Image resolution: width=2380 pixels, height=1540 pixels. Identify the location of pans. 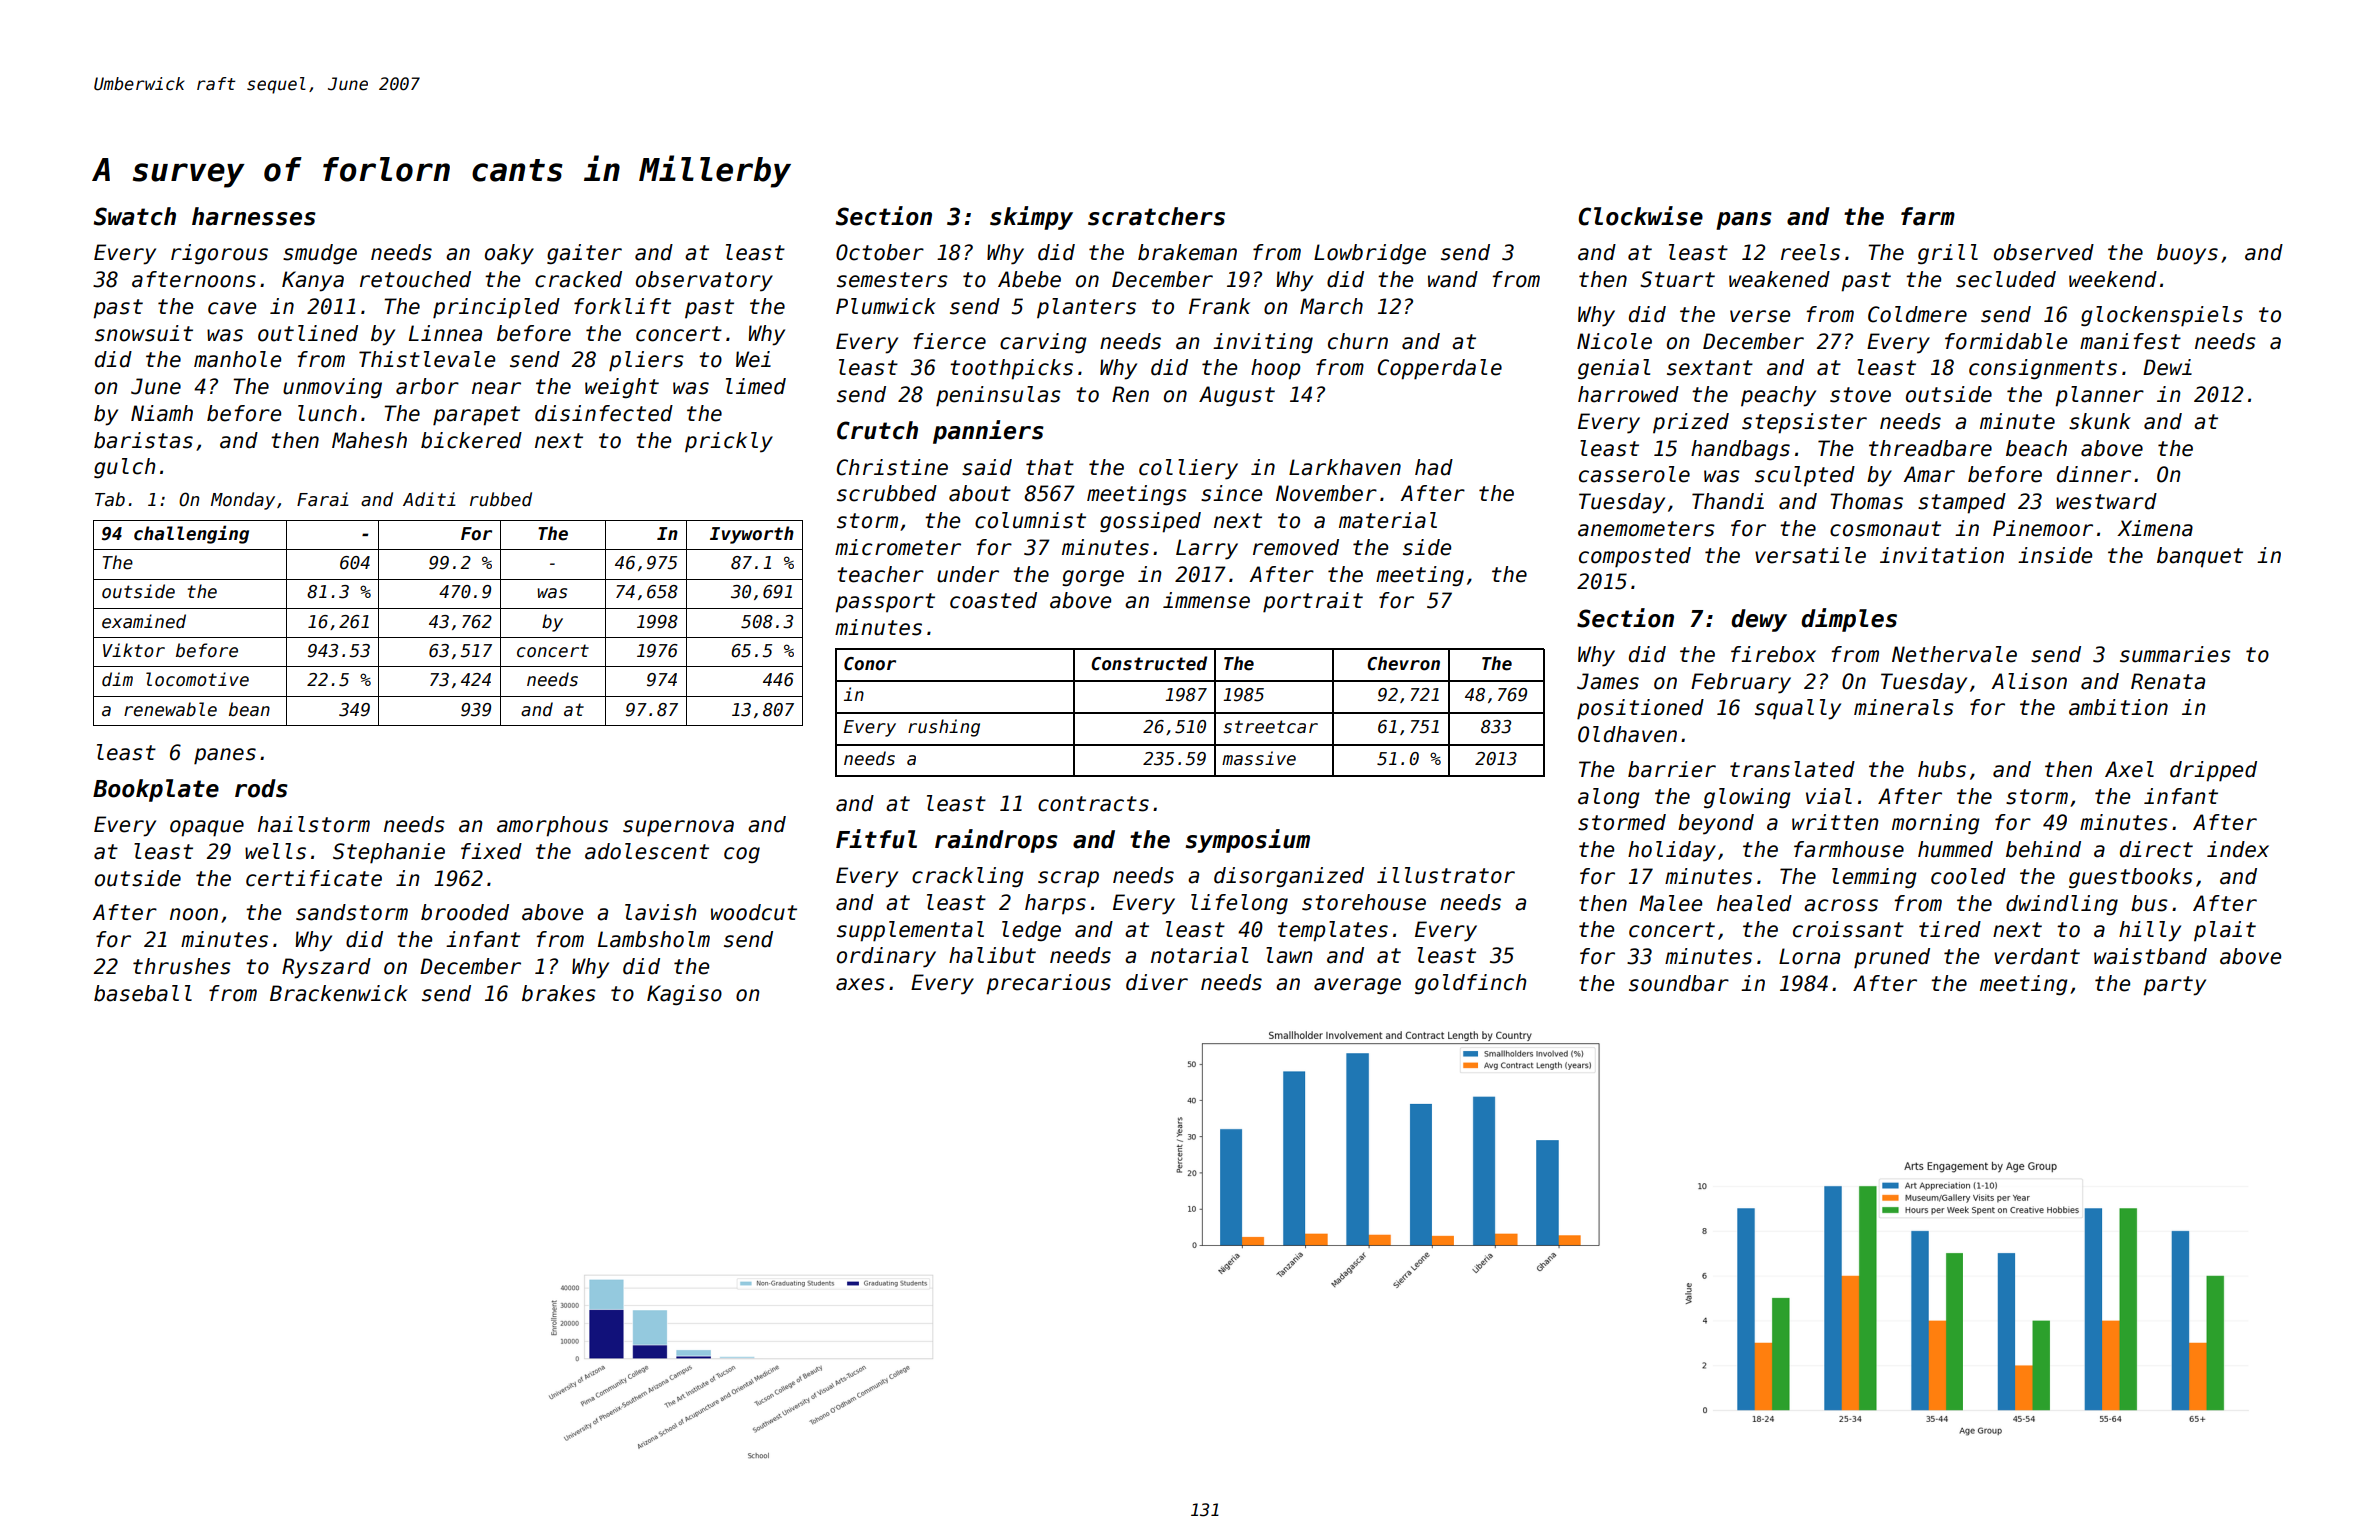
(1744, 221).
